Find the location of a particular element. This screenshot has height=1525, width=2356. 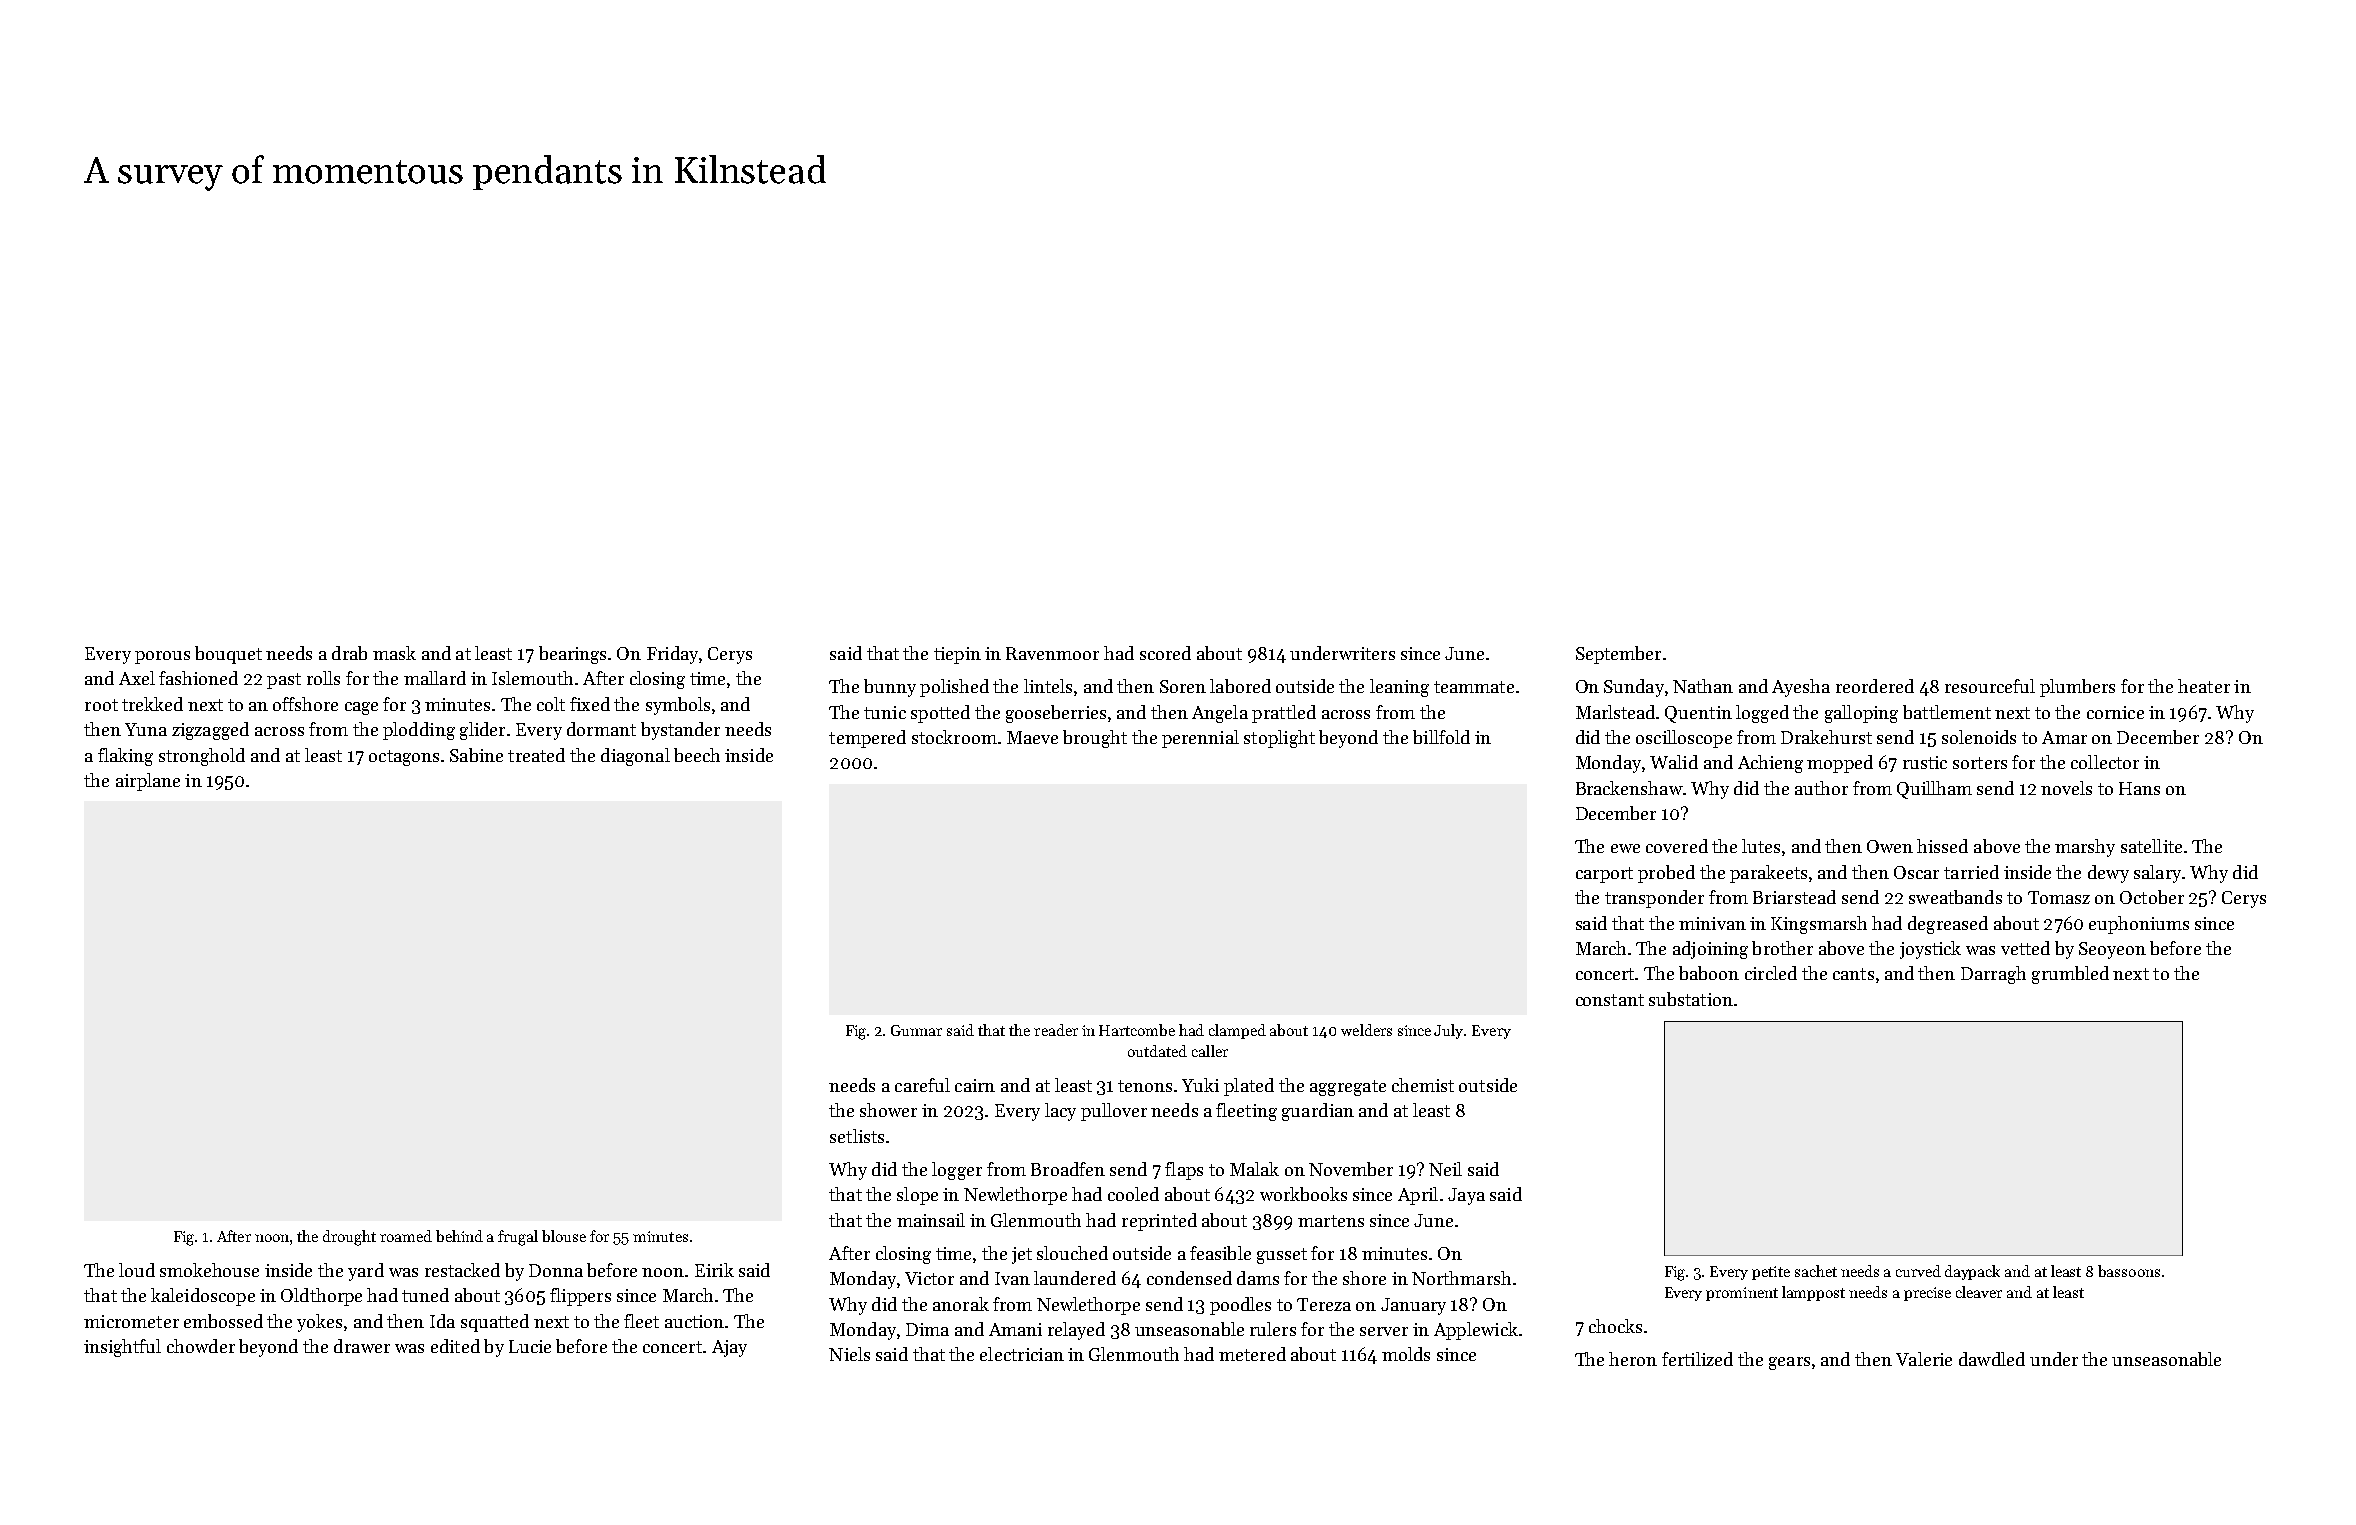

treated is located at coordinates (536, 755).
